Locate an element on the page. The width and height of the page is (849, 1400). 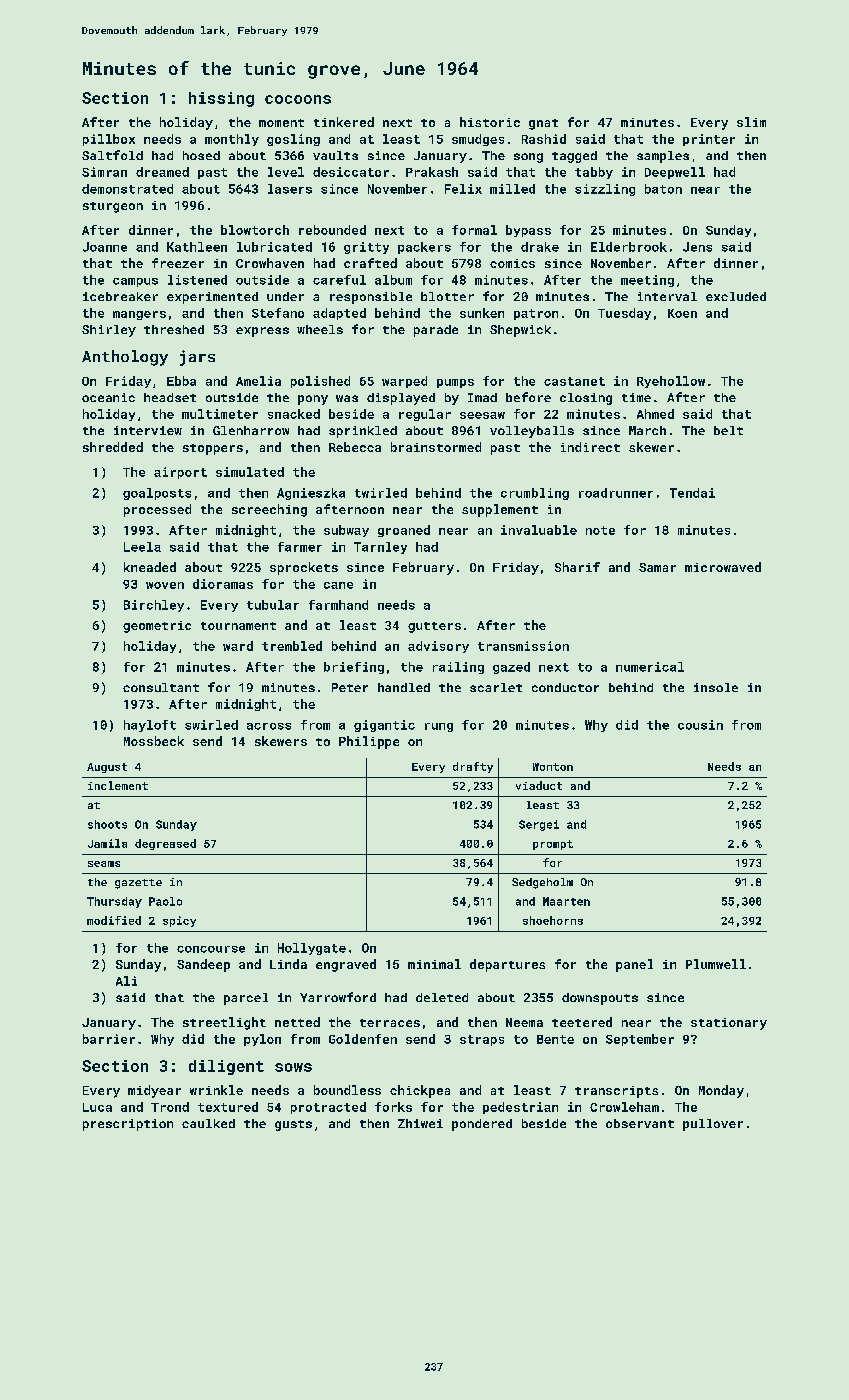
protracted is located at coordinates (328, 1108).
